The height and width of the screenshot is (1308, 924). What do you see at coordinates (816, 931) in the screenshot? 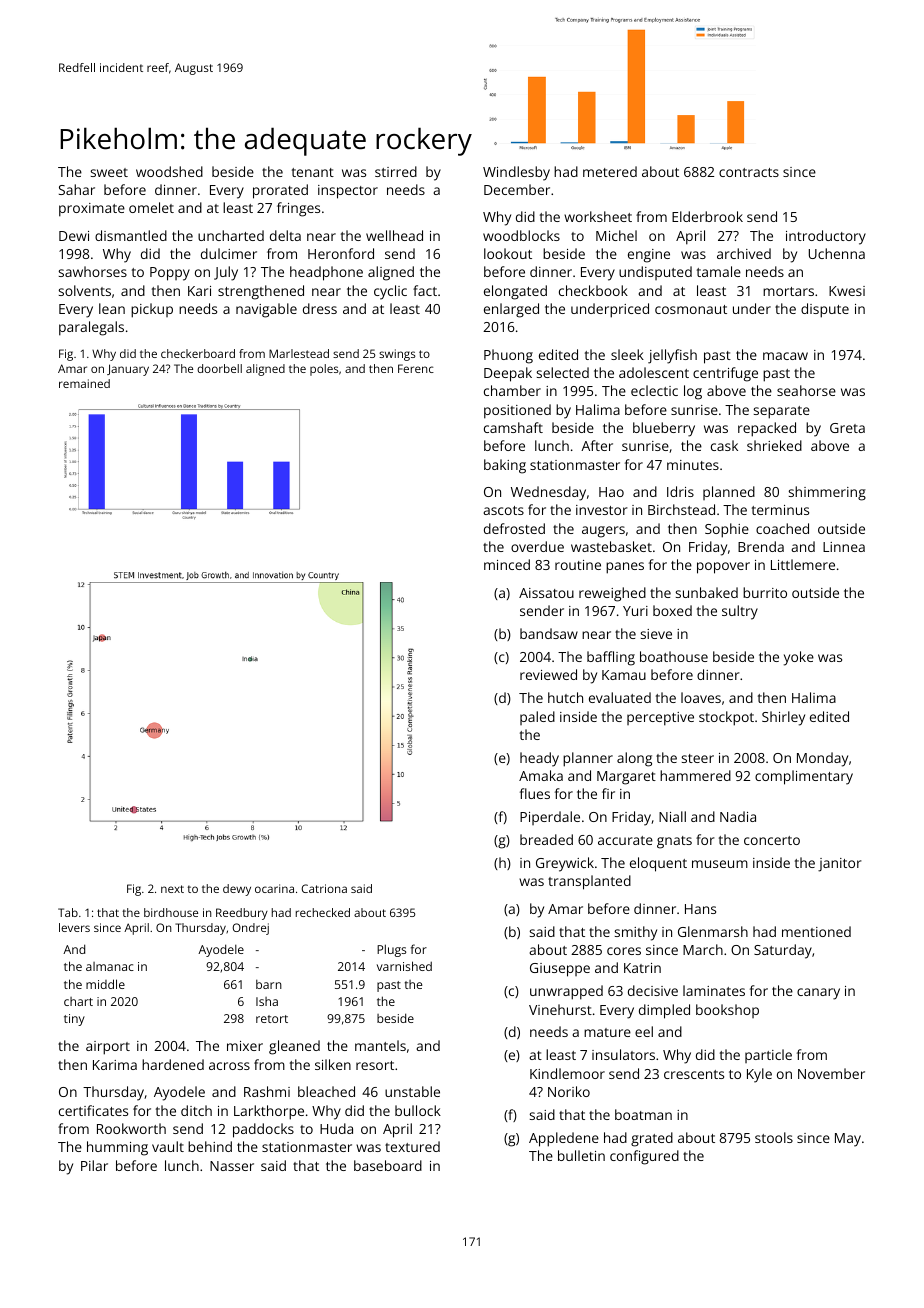
I see `mentioned` at bounding box center [816, 931].
